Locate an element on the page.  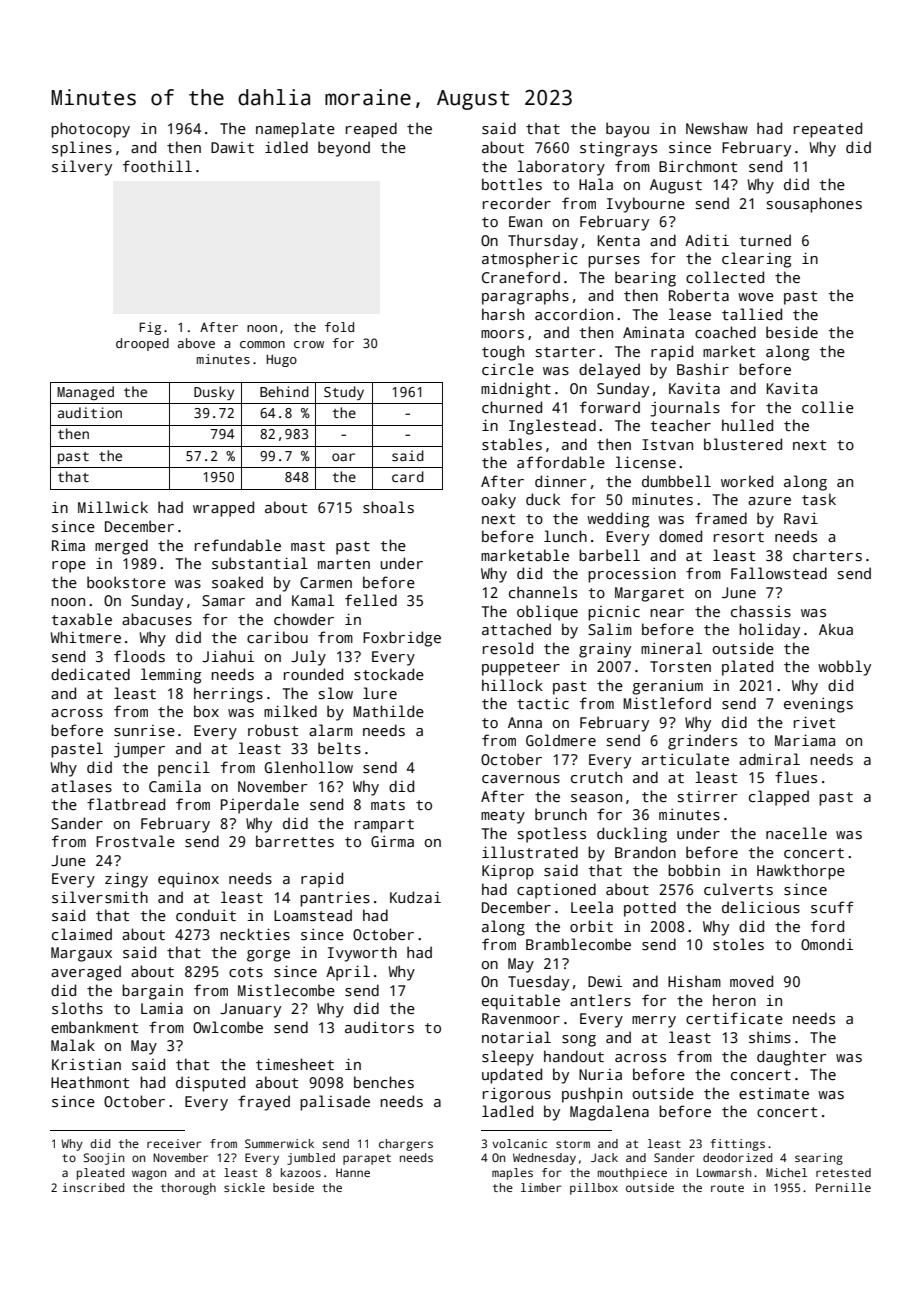
shims is located at coordinates (770, 1037).
